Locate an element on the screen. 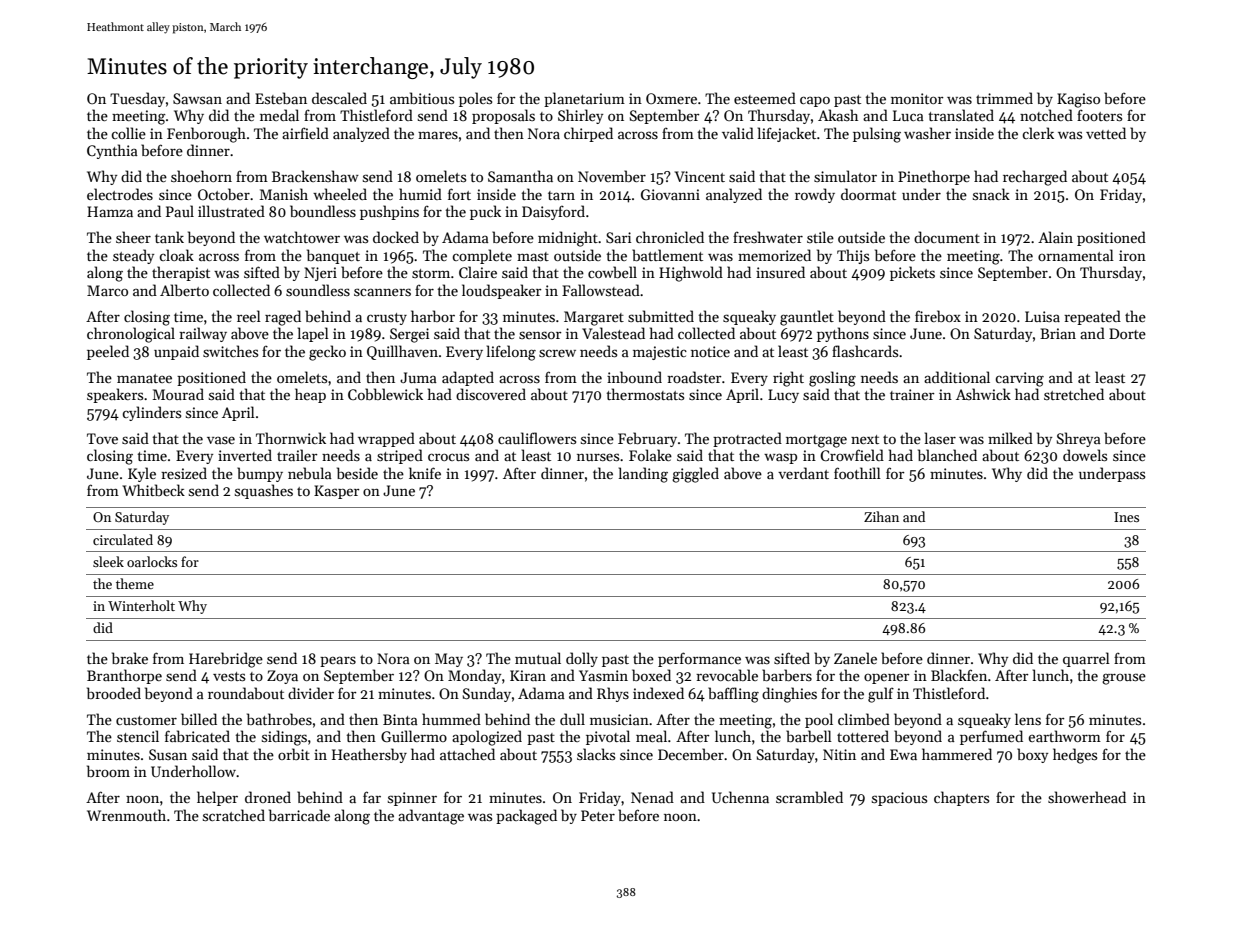  adapted is located at coordinates (468, 378).
